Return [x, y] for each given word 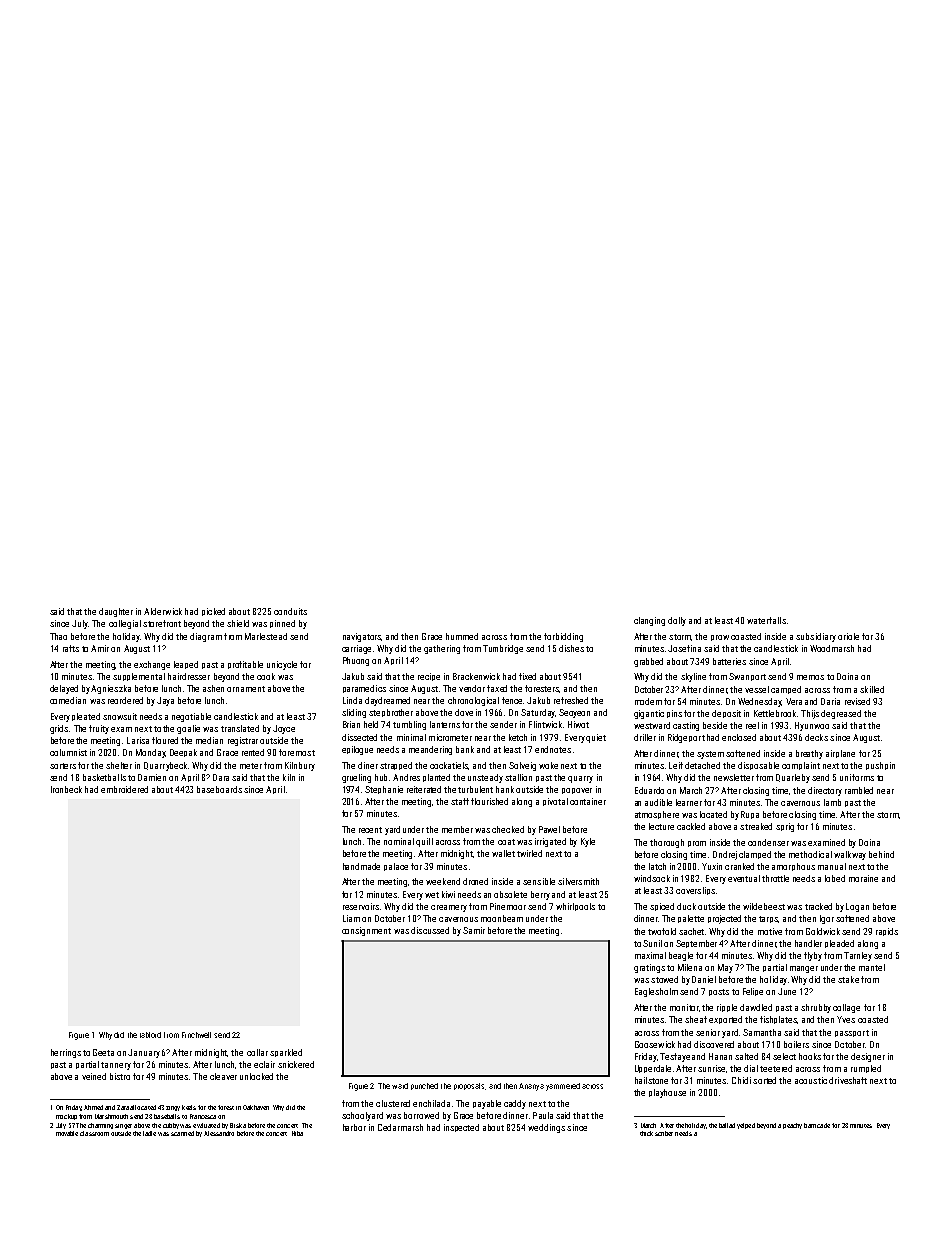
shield [238, 623]
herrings [66, 1053]
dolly [677, 621]
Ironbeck [66, 789]
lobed [835, 878]
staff [460, 801]
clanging [649, 621]
